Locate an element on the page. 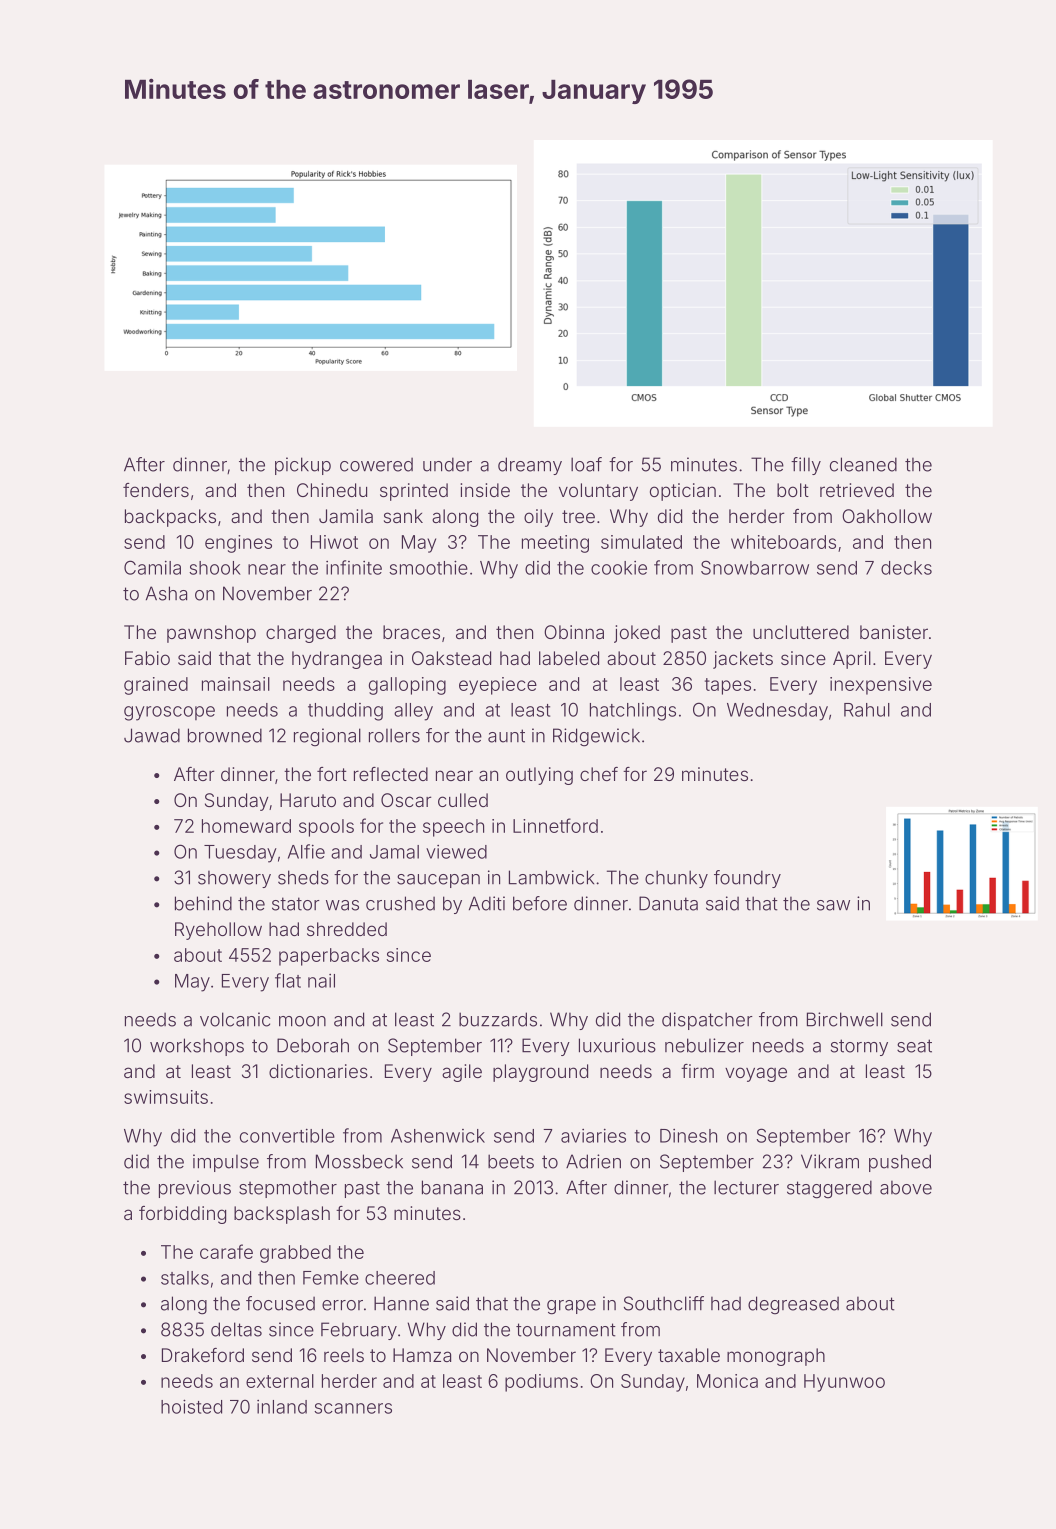  buzzards is located at coordinates (498, 1019).
